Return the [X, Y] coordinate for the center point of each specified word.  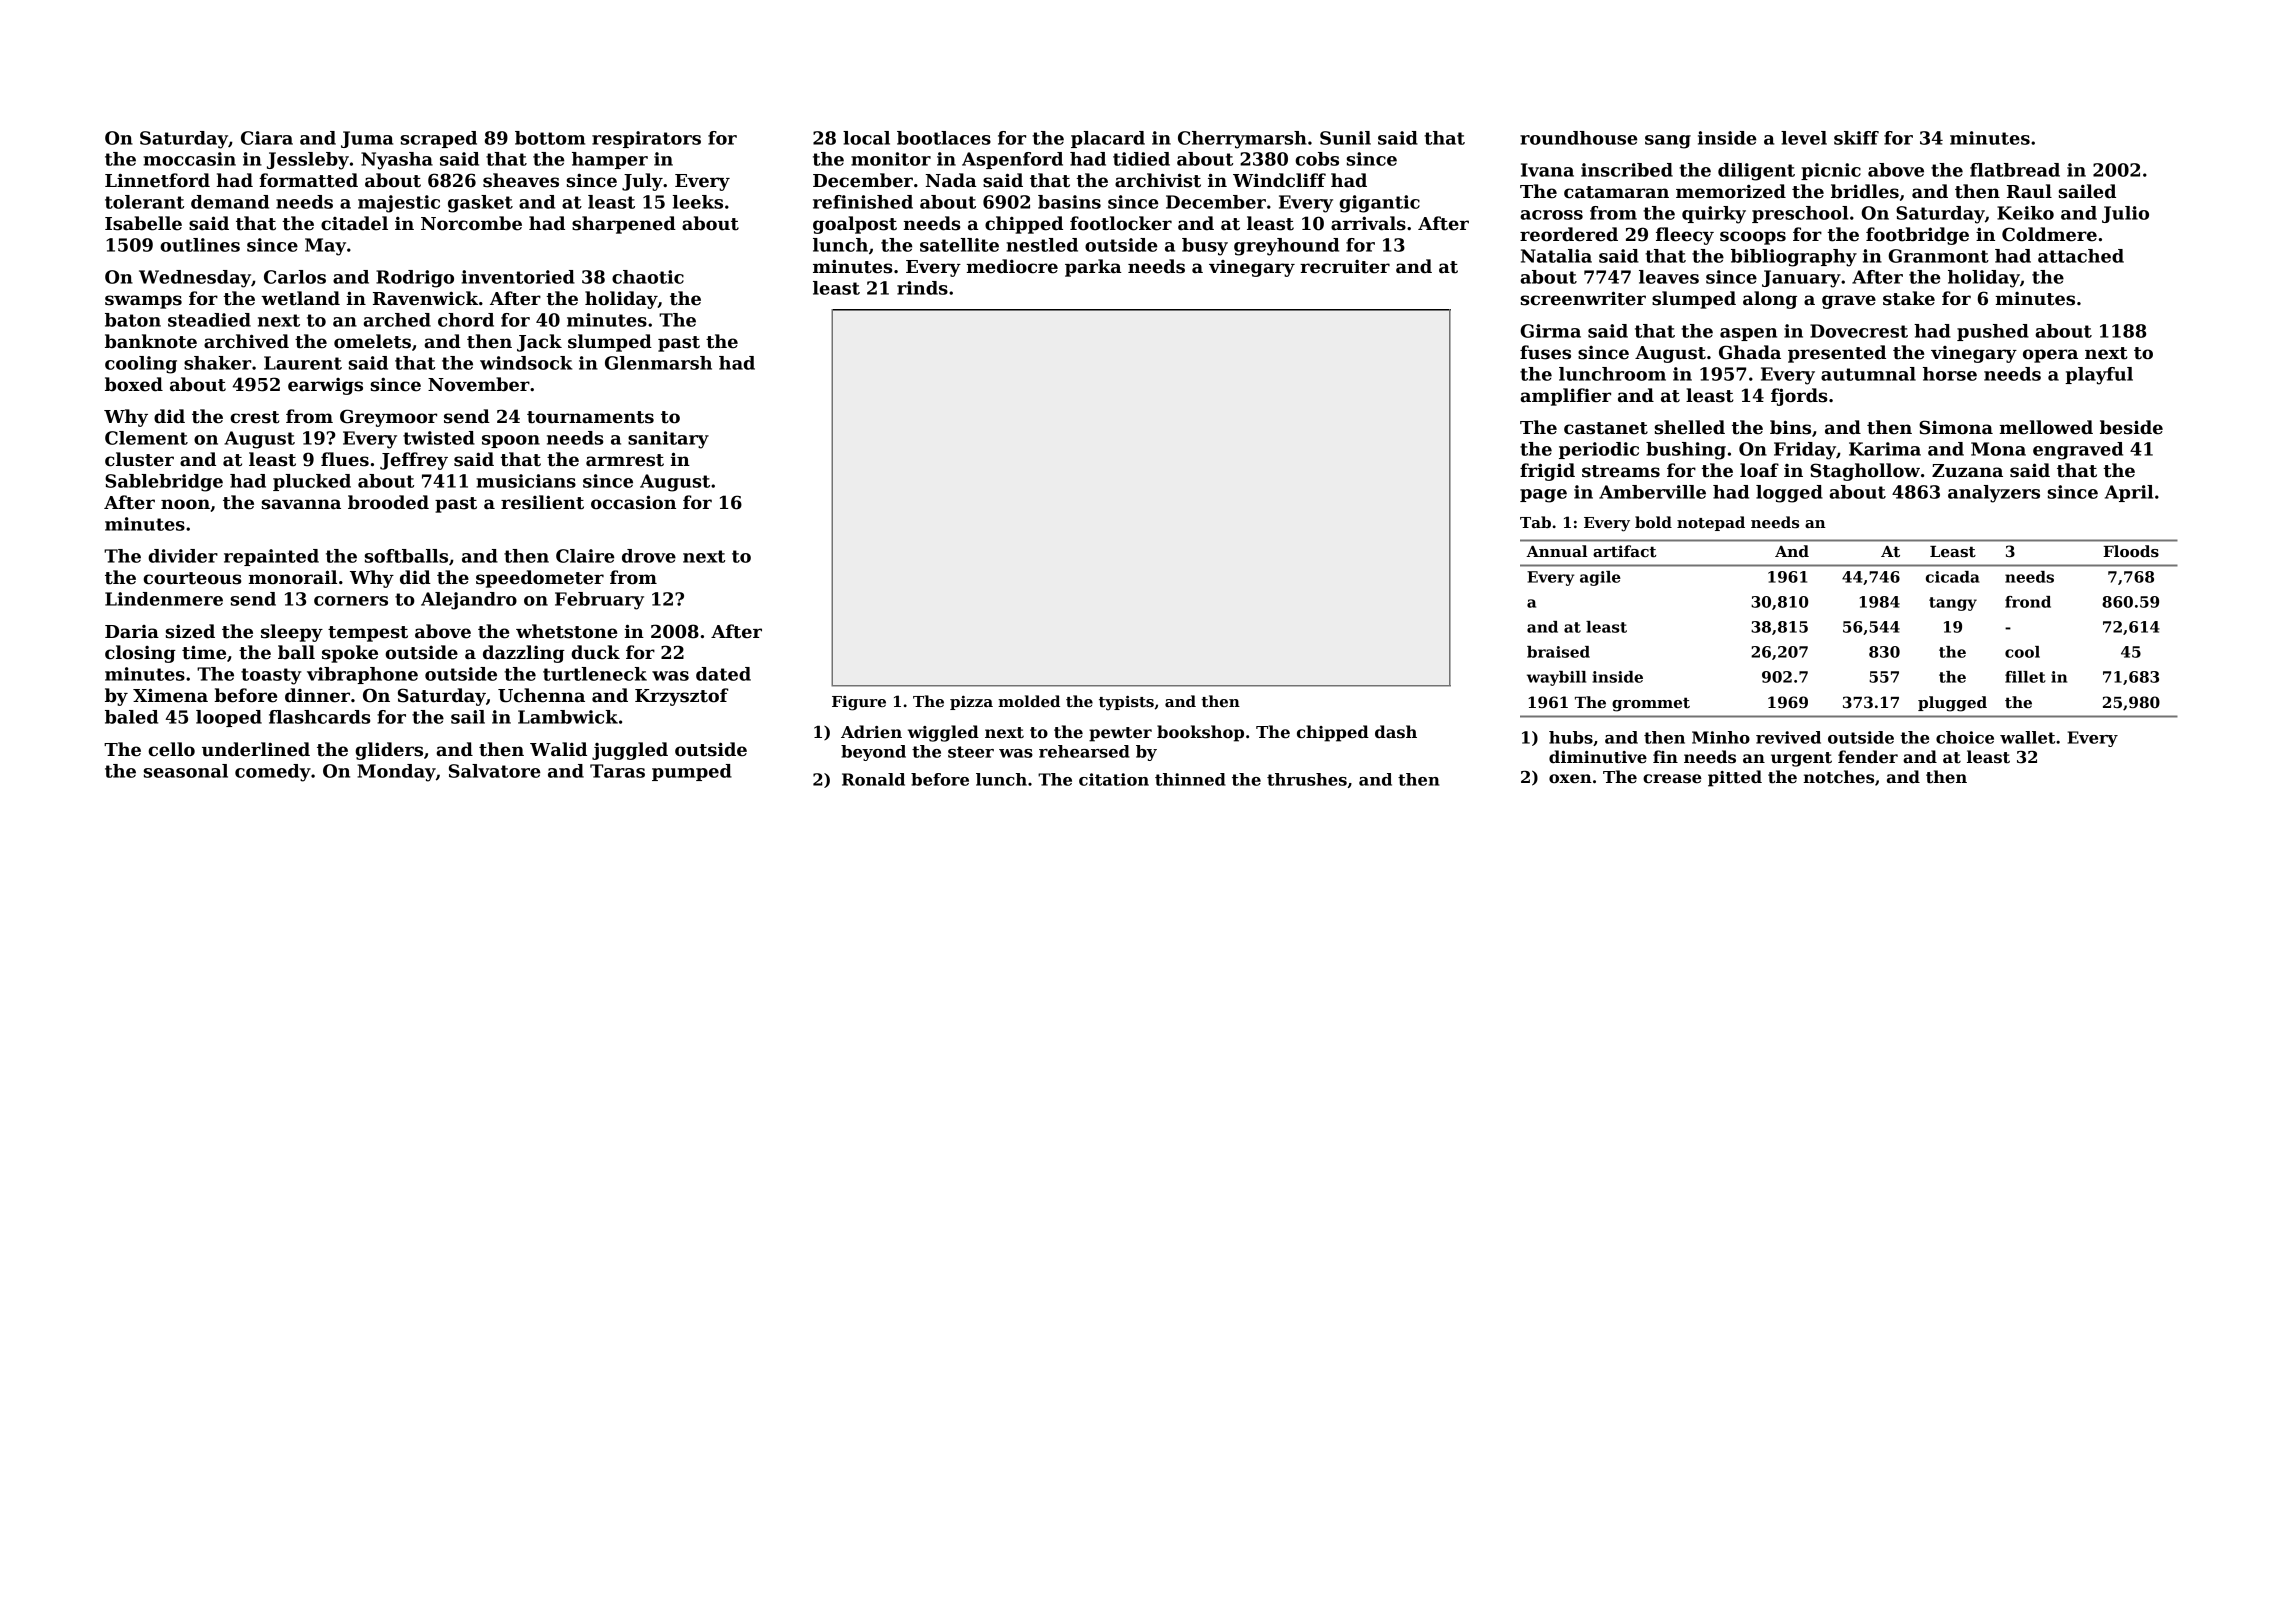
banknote [151, 341]
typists [1126, 703]
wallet [2027, 737]
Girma [1550, 331]
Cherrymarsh [1242, 140]
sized [190, 631]
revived [1788, 737]
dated [723, 674]
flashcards [320, 717]
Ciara [267, 138]
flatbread [2015, 170]
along [1770, 300]
